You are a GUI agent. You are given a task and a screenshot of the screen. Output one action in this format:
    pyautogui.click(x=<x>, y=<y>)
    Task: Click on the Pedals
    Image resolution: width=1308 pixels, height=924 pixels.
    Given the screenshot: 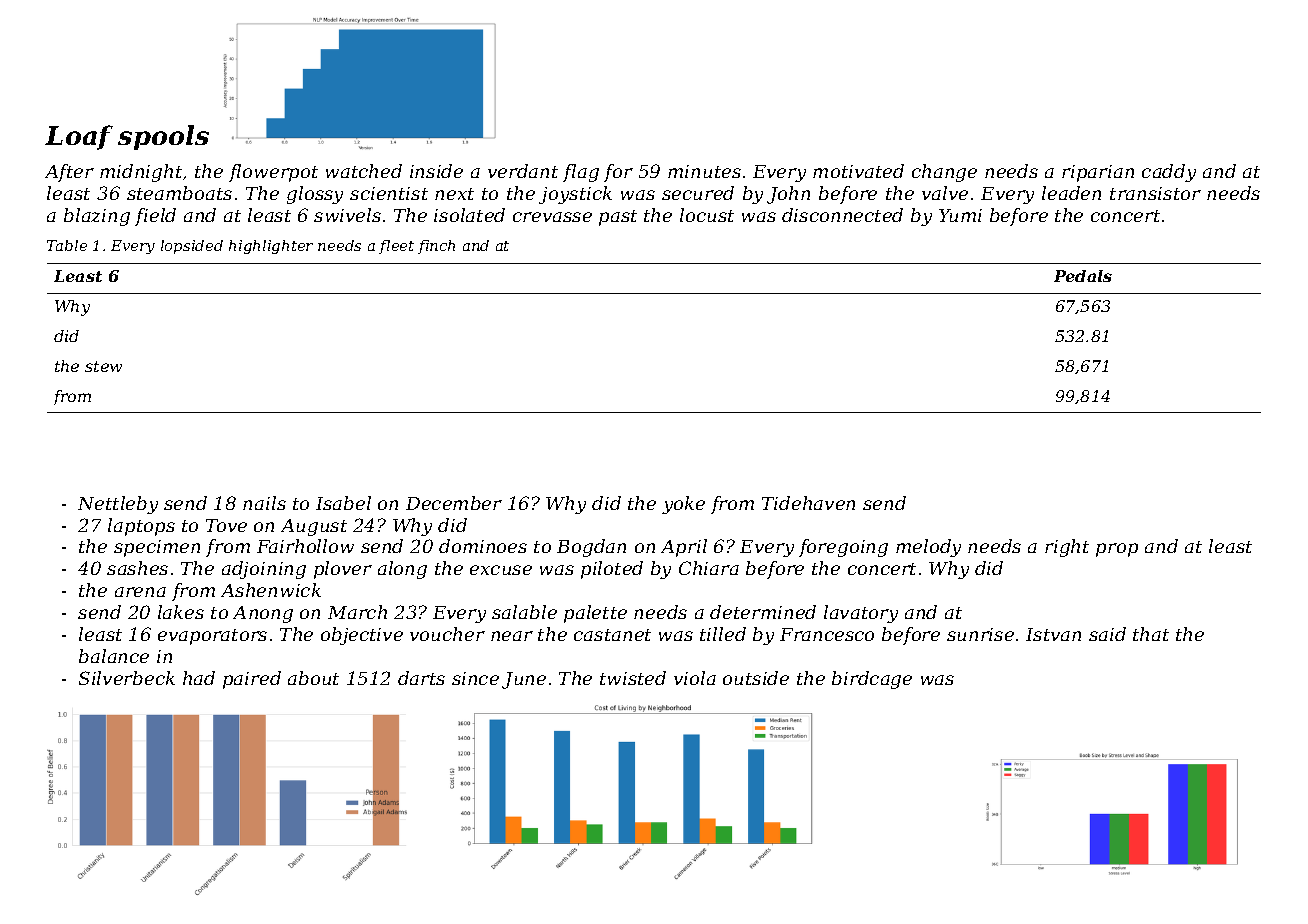 What is the action you would take?
    pyautogui.click(x=1083, y=276)
